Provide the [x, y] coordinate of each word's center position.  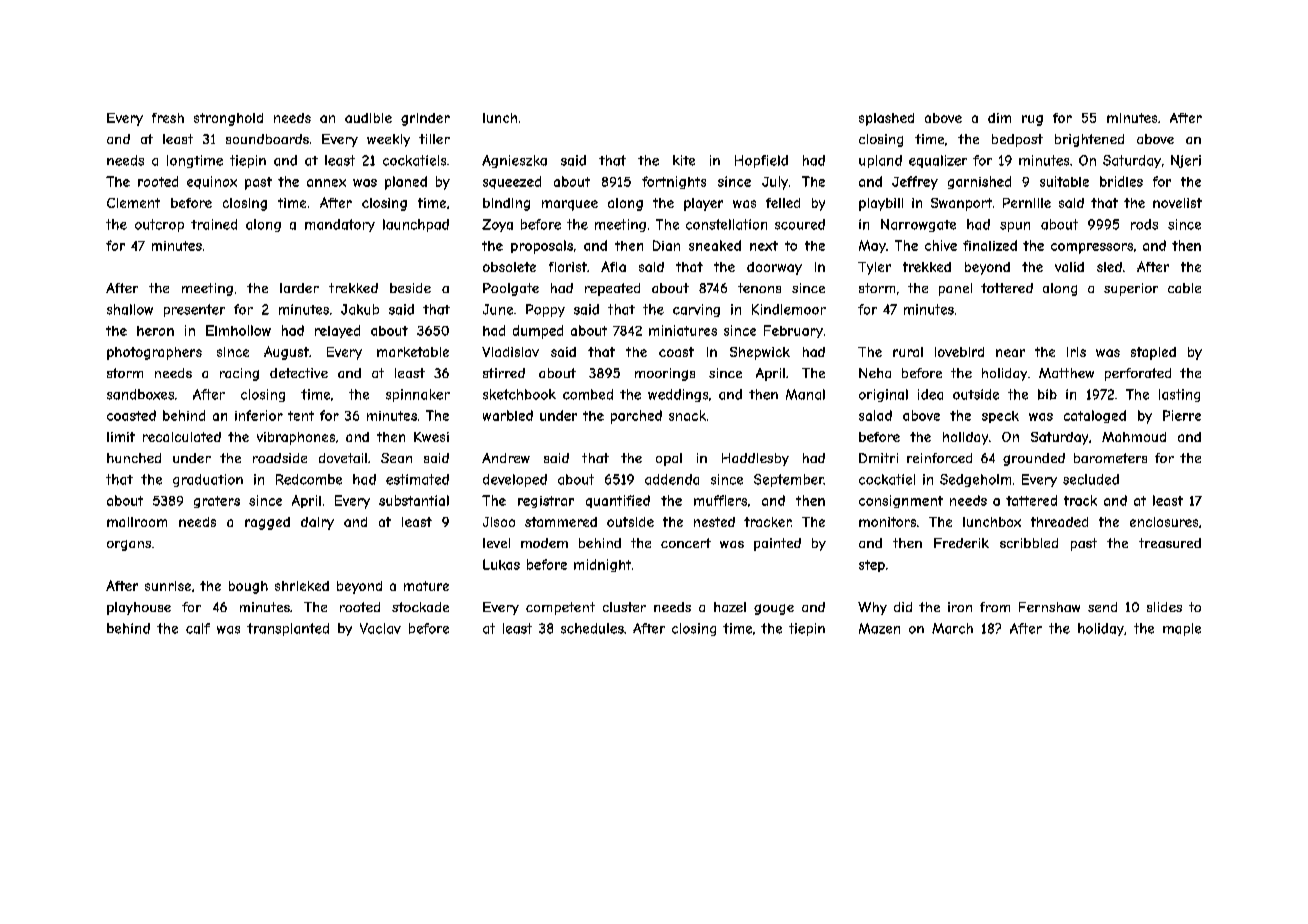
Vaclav [380, 628]
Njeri [1186, 161]
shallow [130, 309]
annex [326, 183]
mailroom [137, 522]
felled [783, 203]
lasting [1179, 395]
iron [960, 607]
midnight [602, 565]
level [496, 543]
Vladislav [510, 352]
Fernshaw [1049, 607]
